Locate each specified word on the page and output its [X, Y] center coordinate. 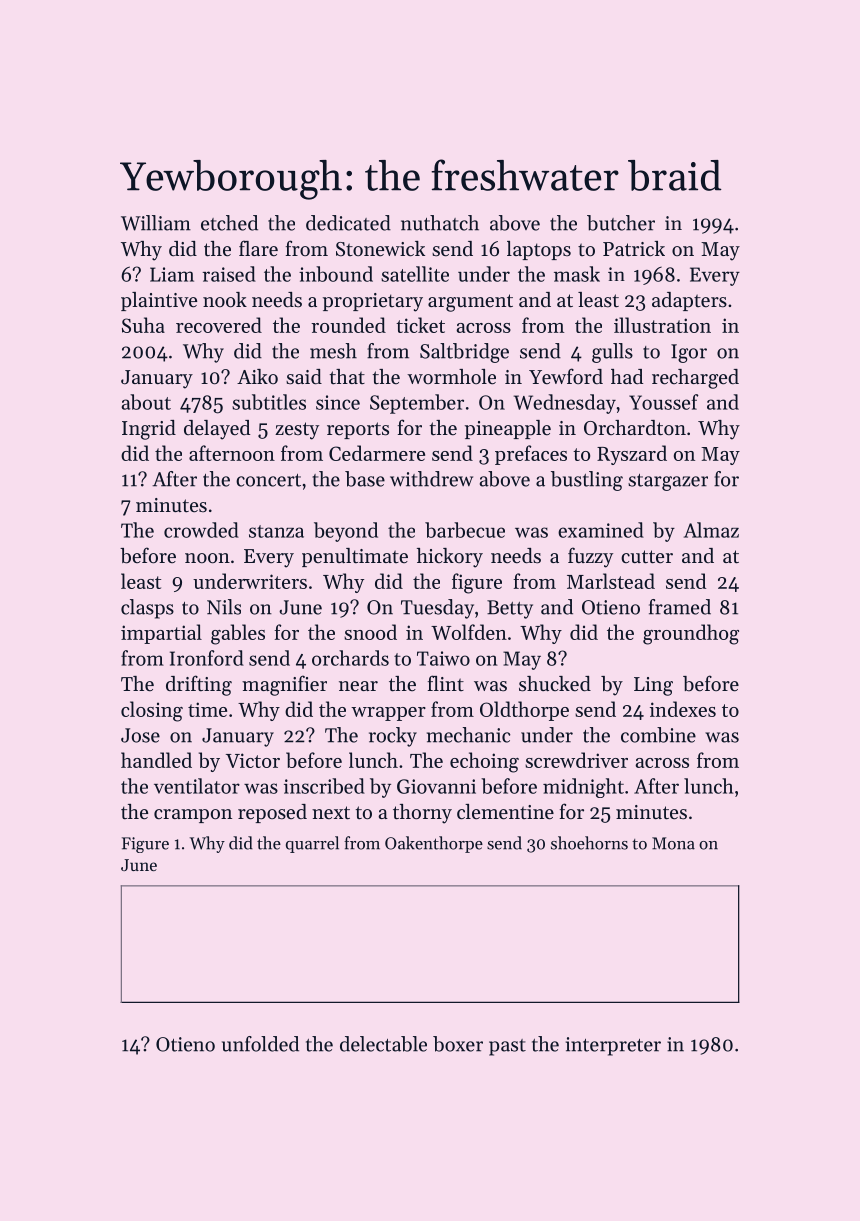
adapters [689, 301]
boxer [458, 1044]
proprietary [373, 302]
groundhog [691, 634]
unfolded [260, 1044]
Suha [143, 325]
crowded [201, 530]
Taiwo [443, 658]
